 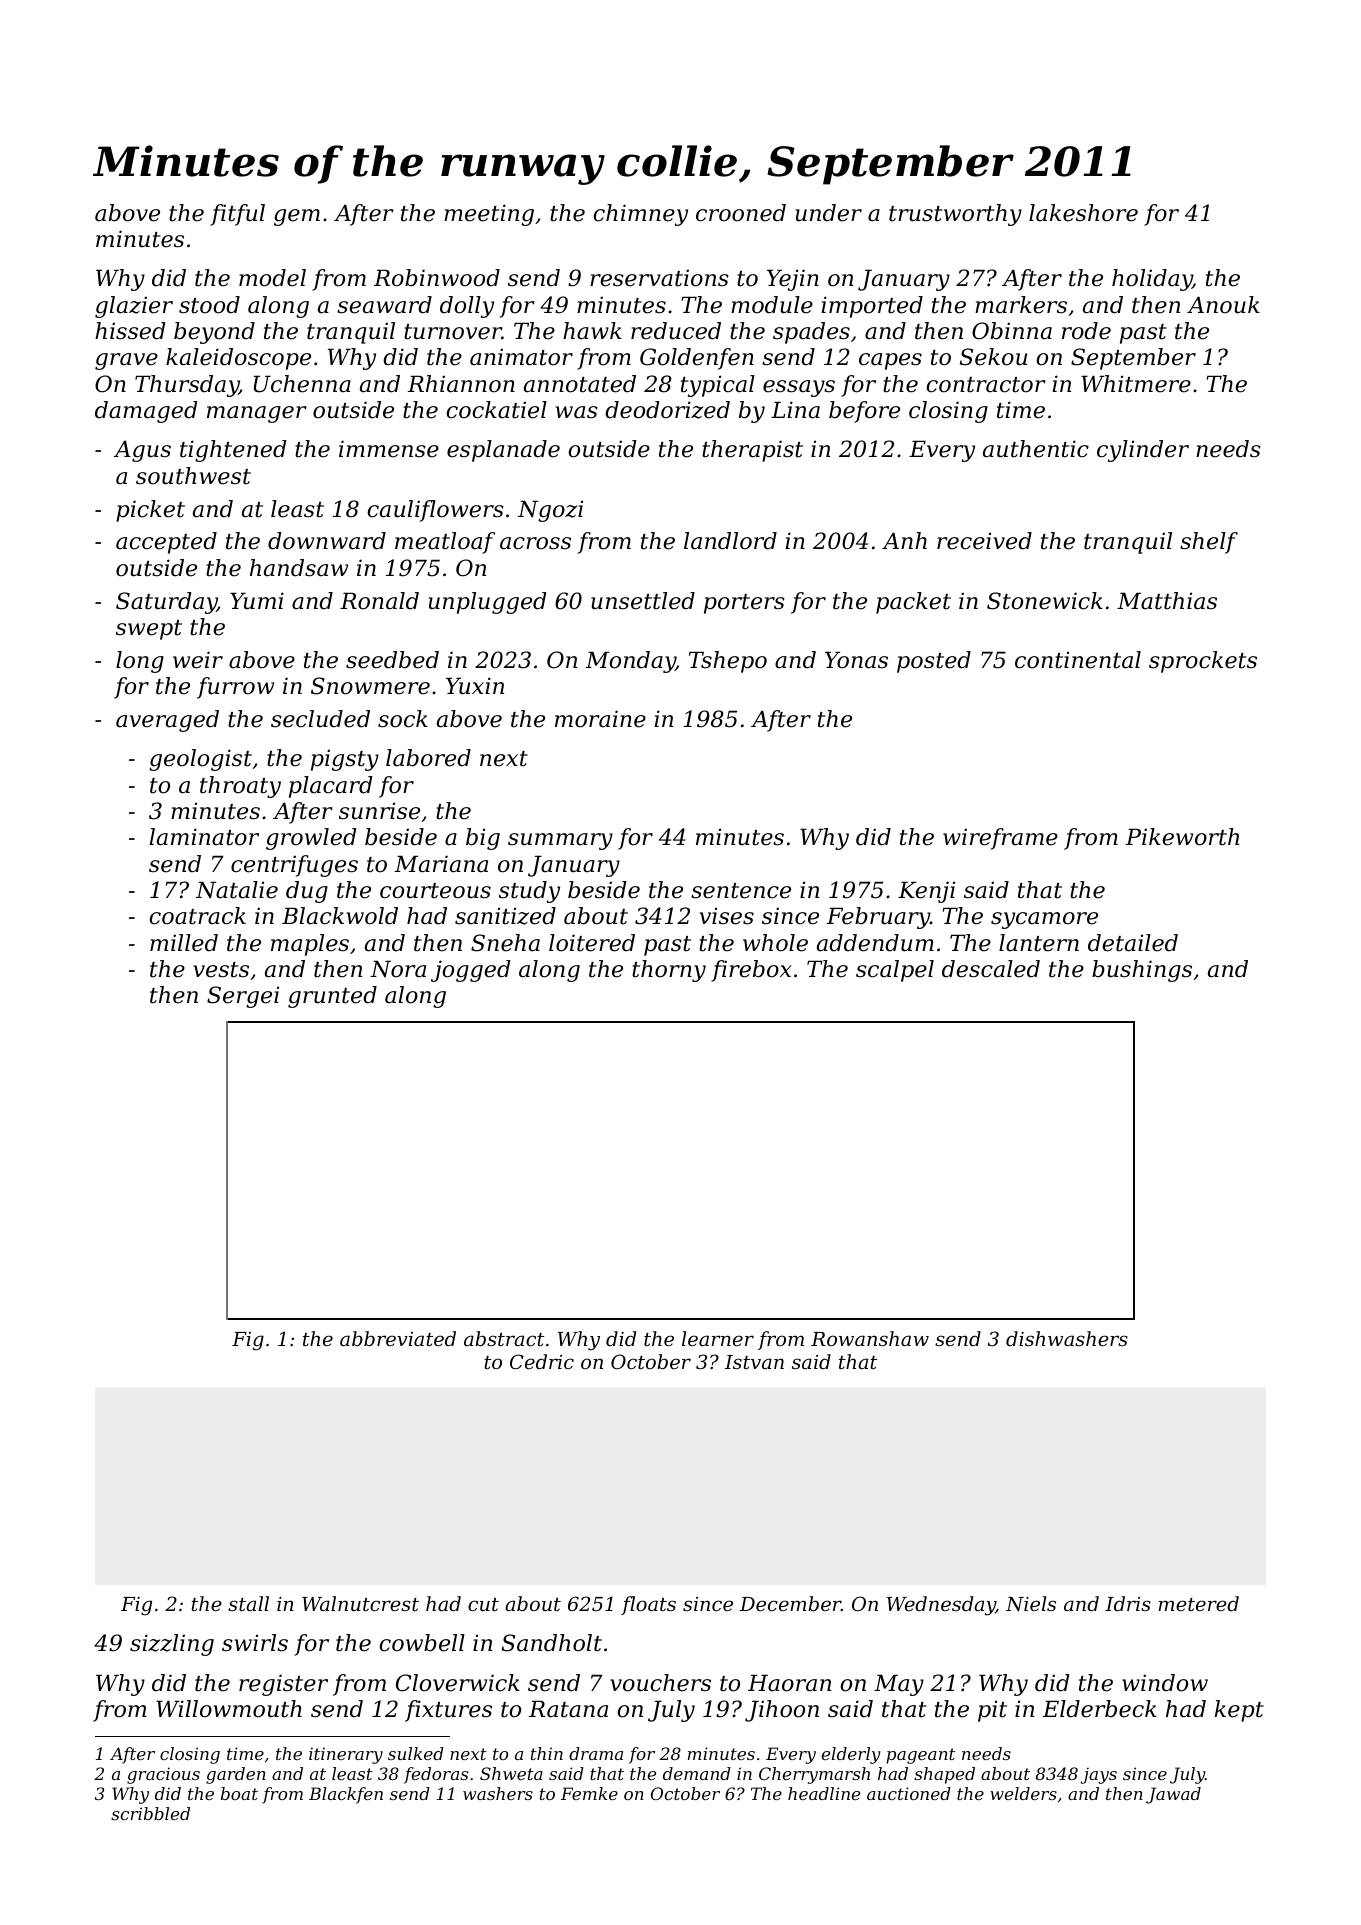 I want to click on Rowanshaw, so click(x=870, y=1338).
